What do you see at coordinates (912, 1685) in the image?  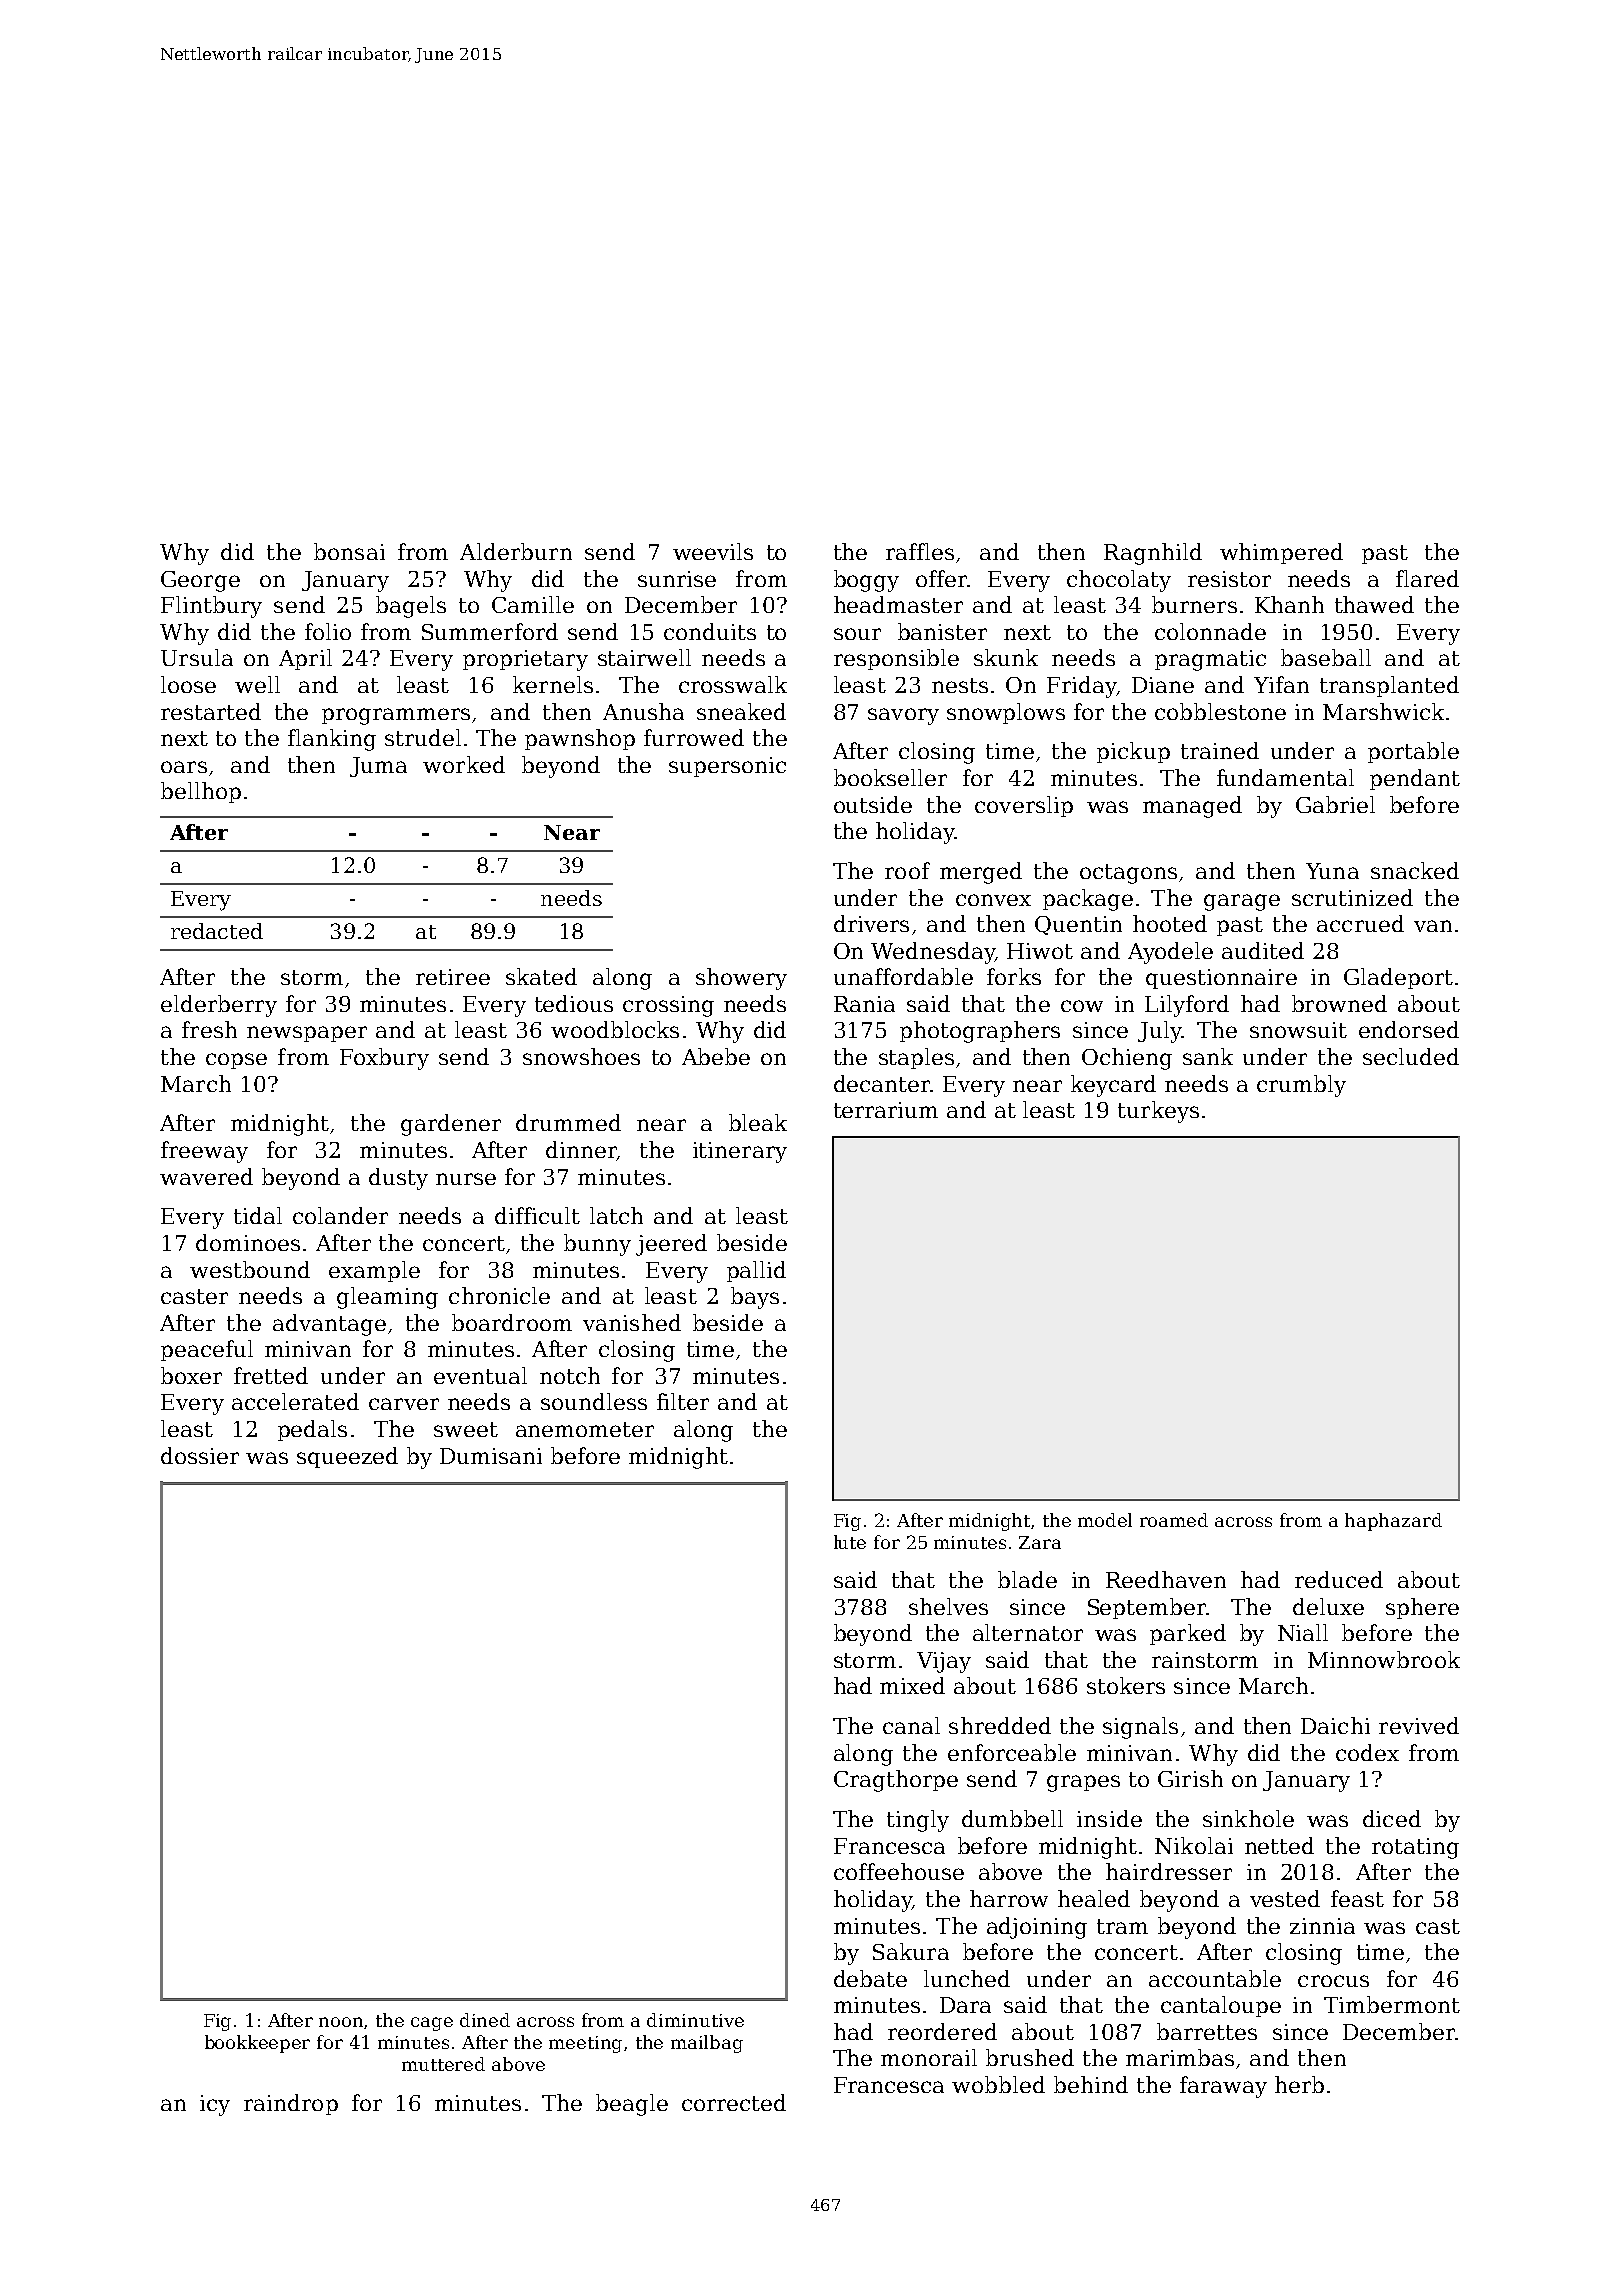 I see `mixed` at bounding box center [912, 1685].
